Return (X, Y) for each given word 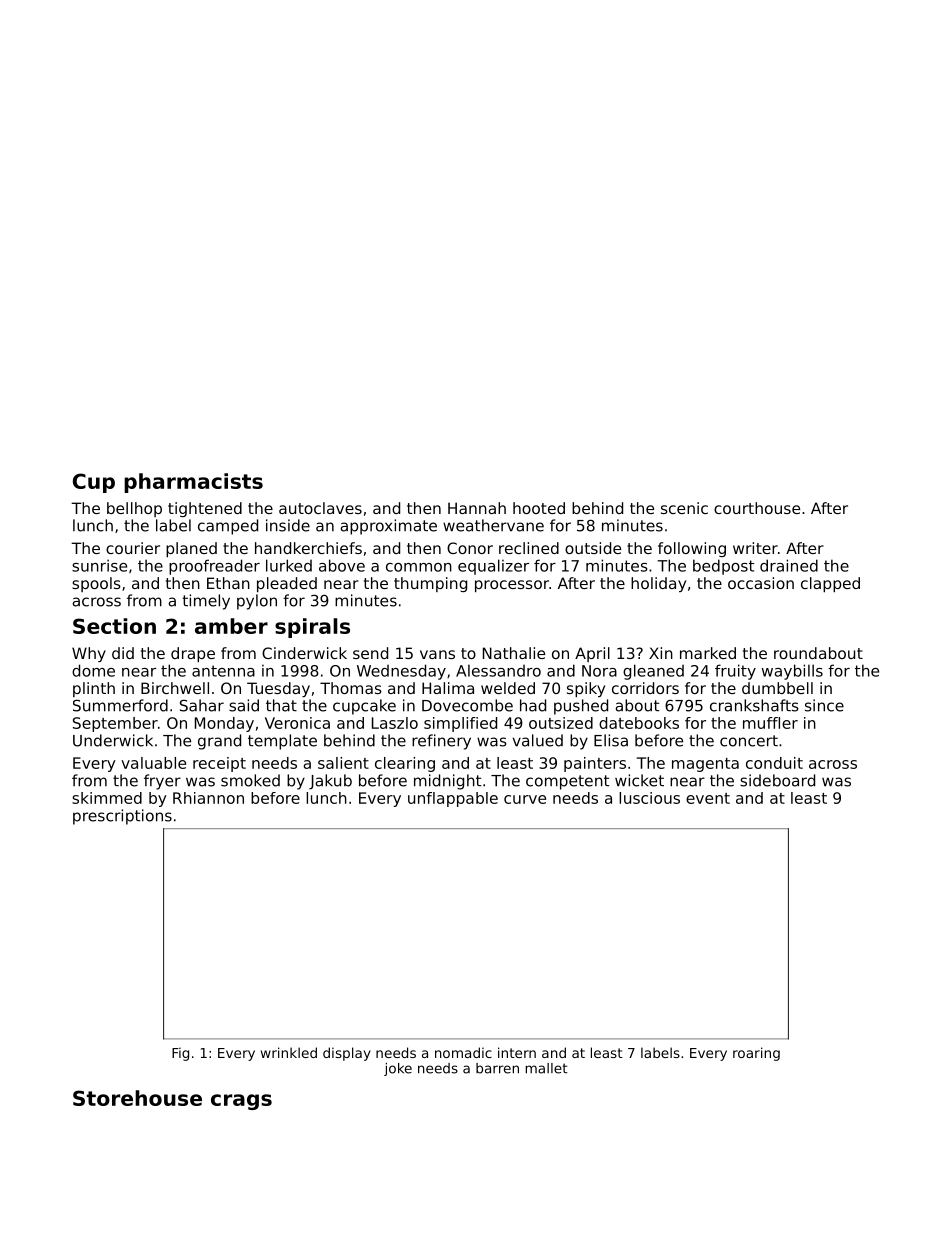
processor (512, 586)
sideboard (777, 780)
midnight (447, 782)
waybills (792, 672)
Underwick (113, 740)
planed (191, 549)
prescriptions (122, 817)
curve (525, 799)
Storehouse (137, 1098)
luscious (649, 798)
